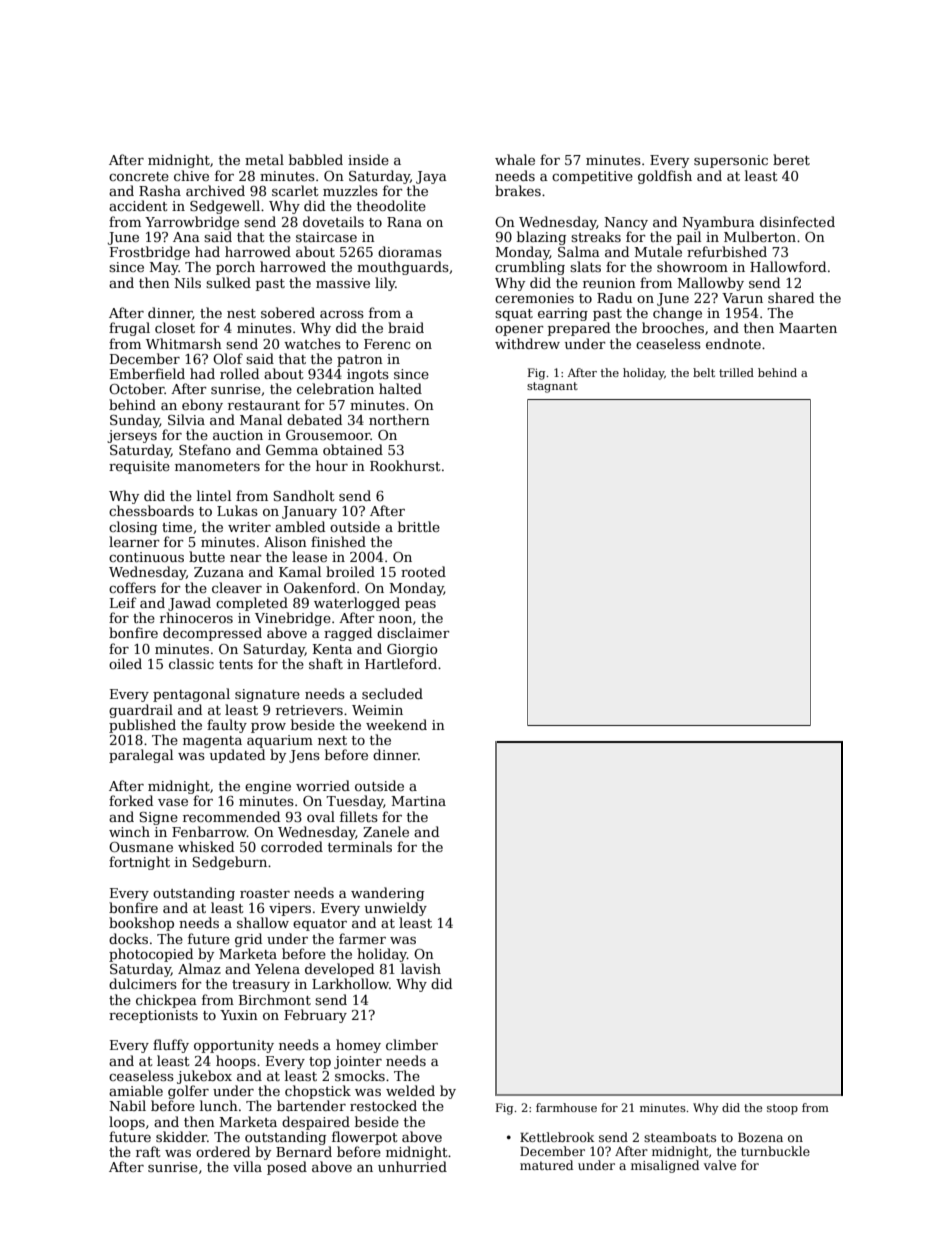 Image resolution: width=952 pixels, height=1233 pixels. I want to click on loops, so click(127, 1123).
